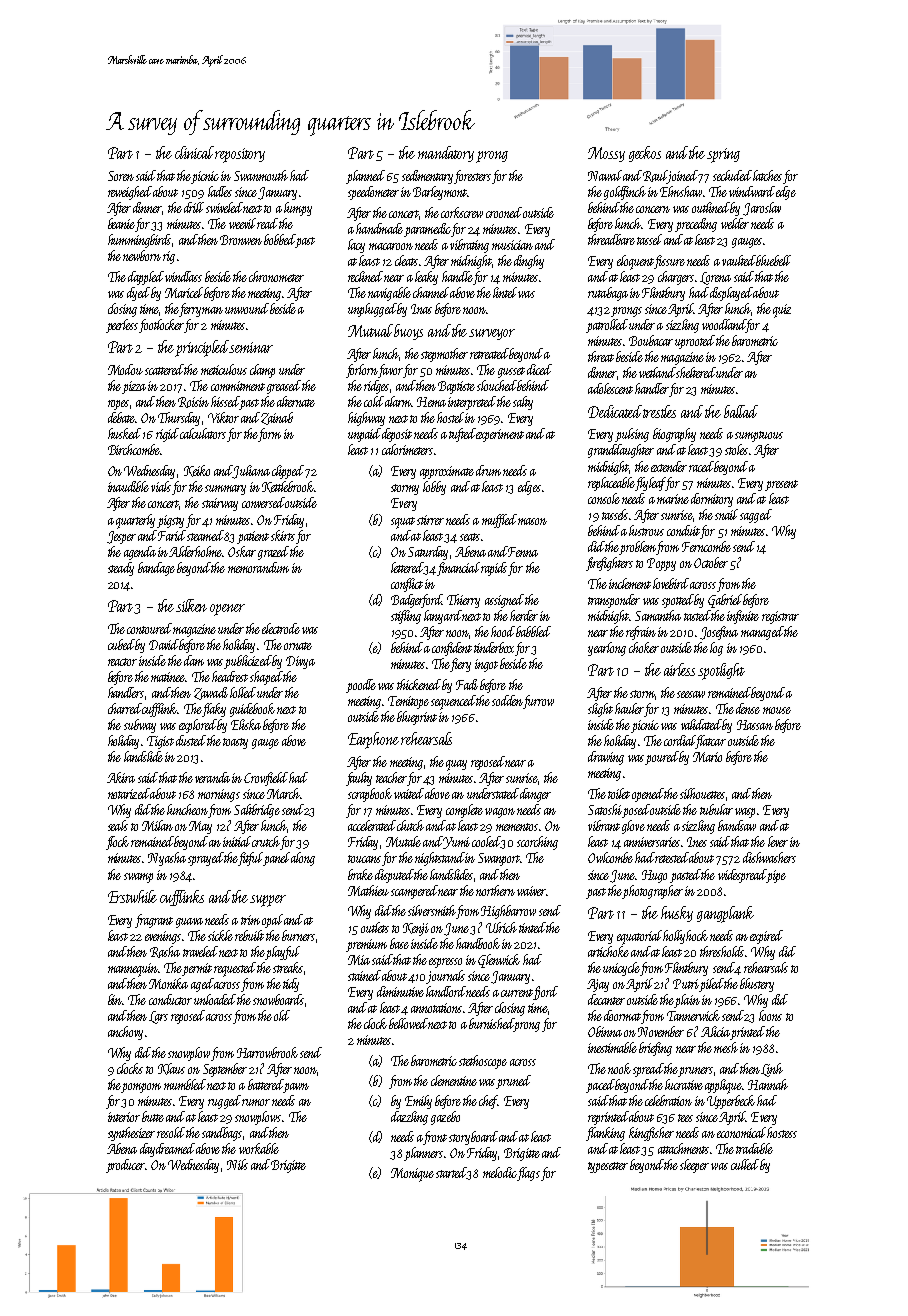 The width and height of the screenshot is (908, 1316). I want to click on confident, so click(452, 649).
